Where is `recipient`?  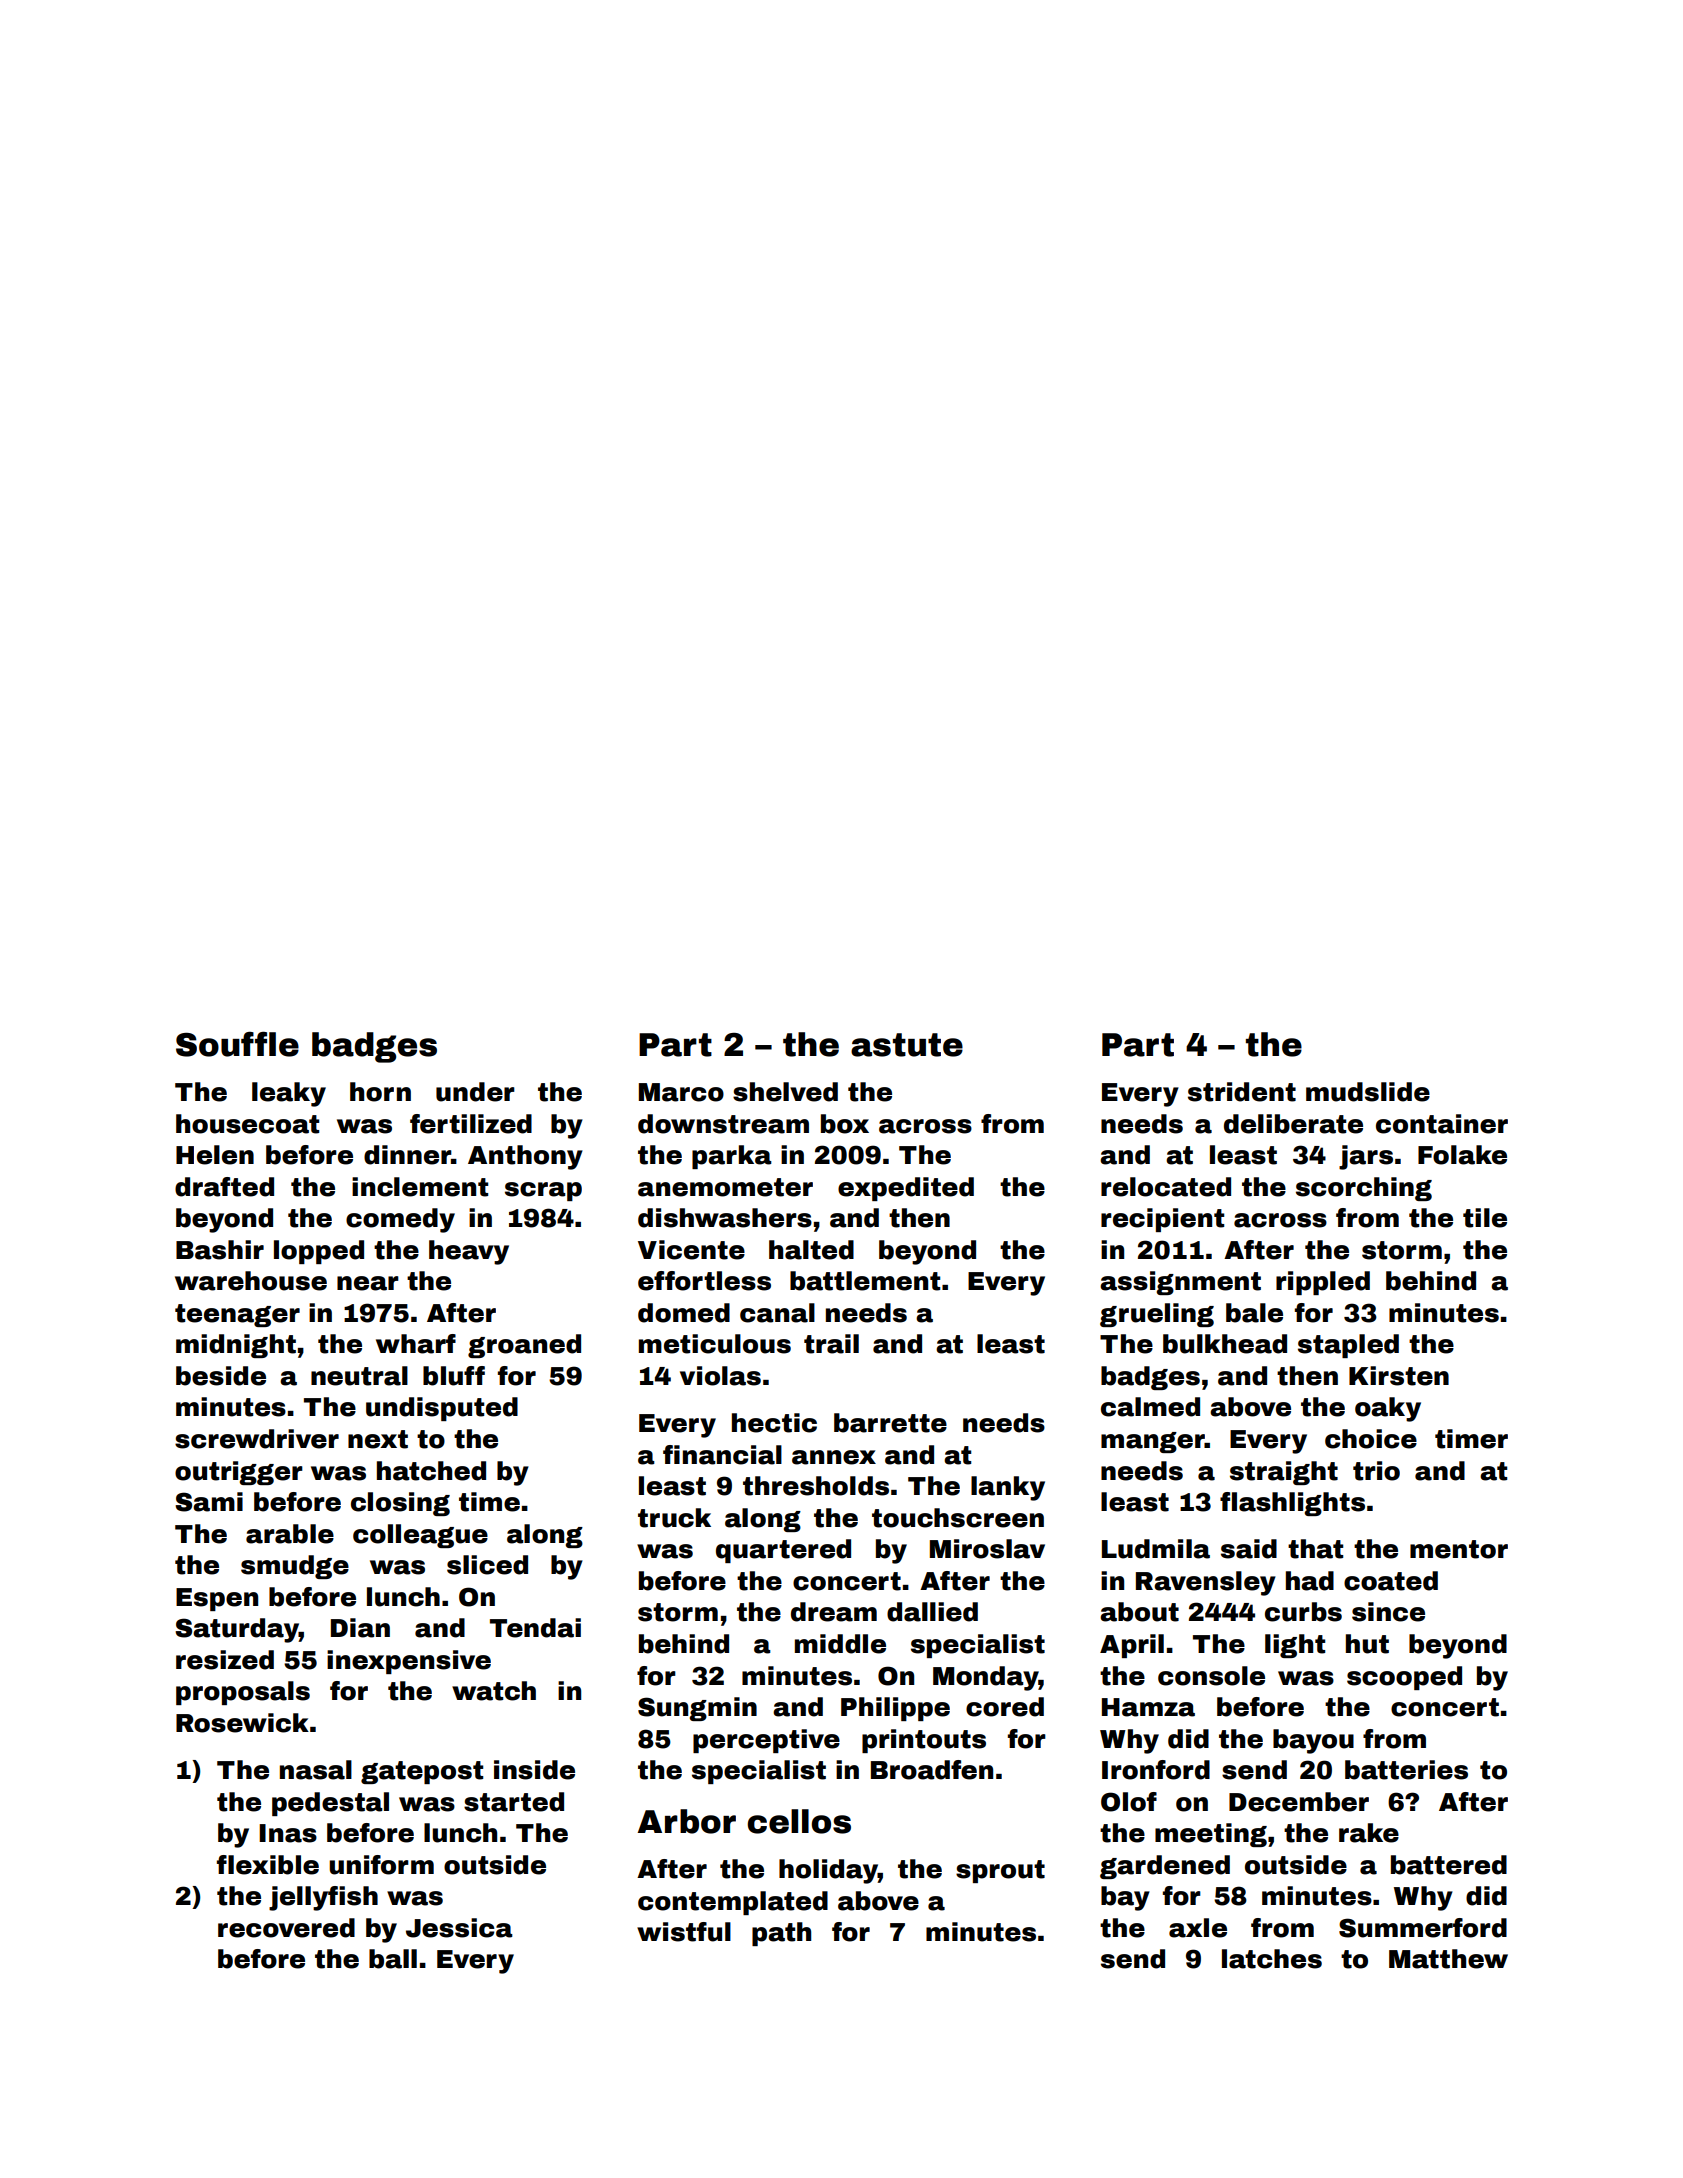
recipient is located at coordinates (1162, 1220).
